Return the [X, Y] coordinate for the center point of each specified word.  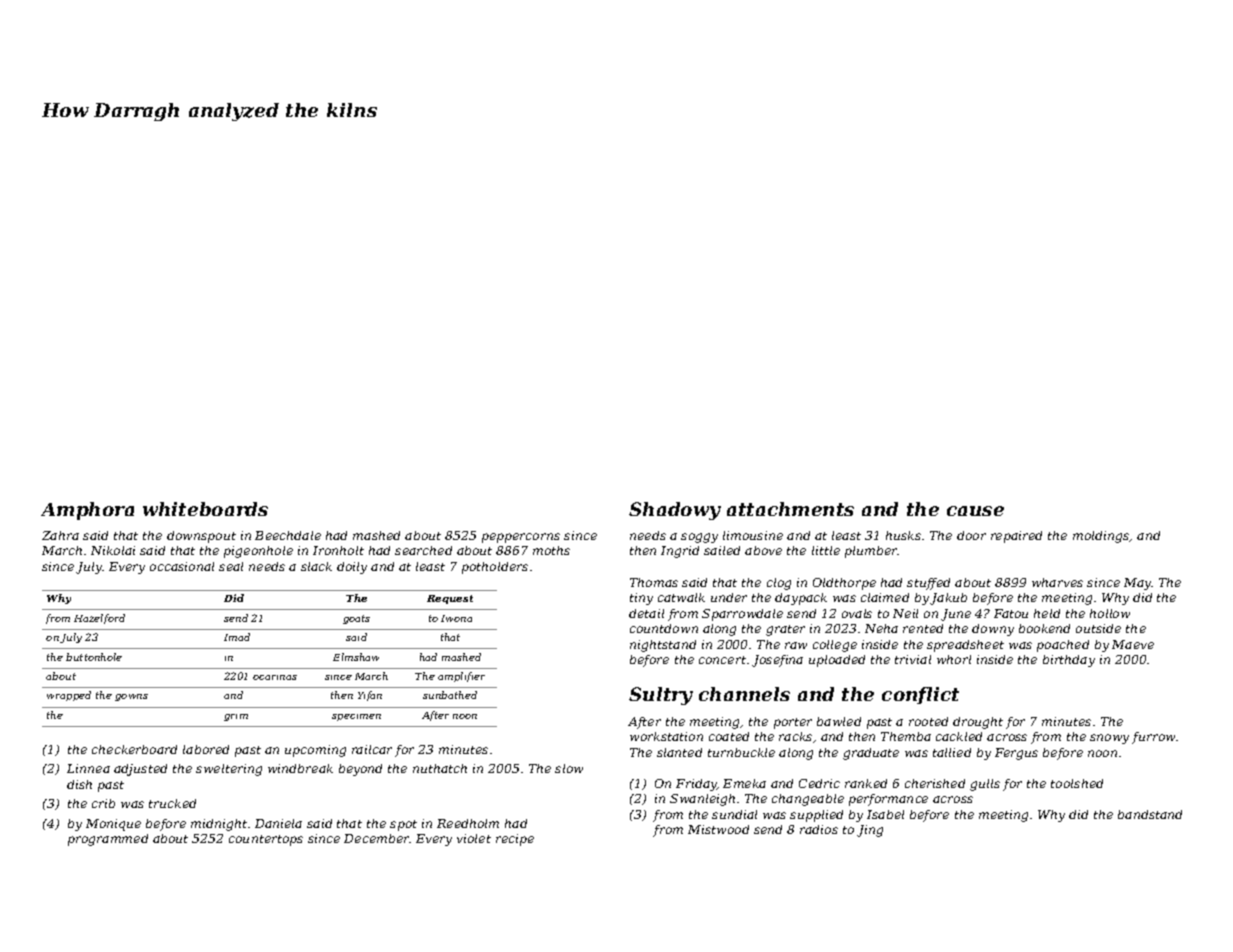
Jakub [948, 599]
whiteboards [205, 509]
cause [975, 511]
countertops [266, 840]
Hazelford [99, 619]
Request [450, 599]
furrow [1153, 738]
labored [206, 749]
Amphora [87, 511]
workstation [666, 736]
